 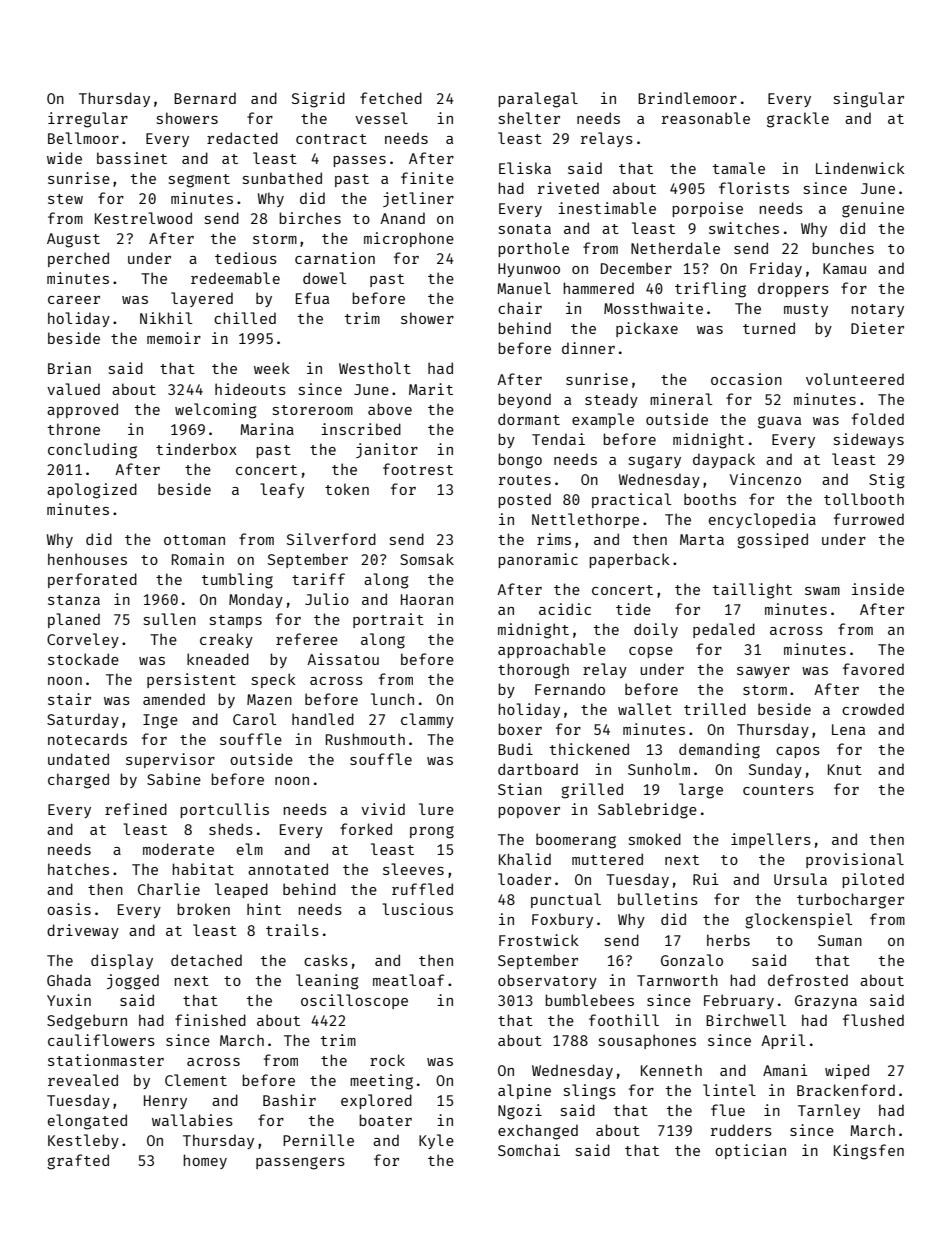 What do you see at coordinates (78, 869) in the image?
I see `hatches` at bounding box center [78, 869].
